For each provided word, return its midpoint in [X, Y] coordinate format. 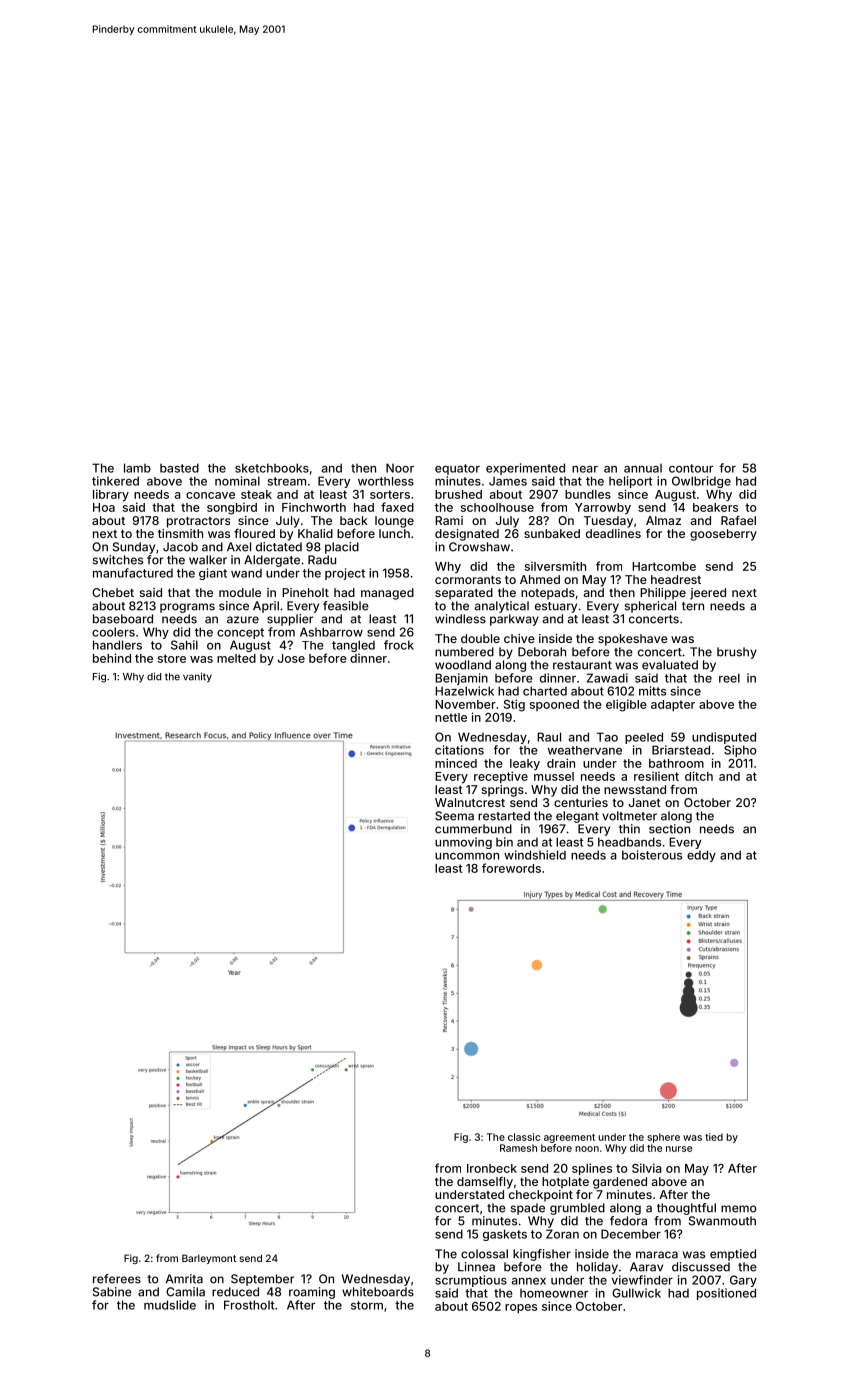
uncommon [467, 856]
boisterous [652, 855]
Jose [291, 658]
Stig [514, 705]
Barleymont [209, 1259]
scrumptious [471, 1281]
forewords [511, 868]
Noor [400, 468]
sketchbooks [272, 468]
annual [643, 468]
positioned [726, 1294]
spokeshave [633, 640]
